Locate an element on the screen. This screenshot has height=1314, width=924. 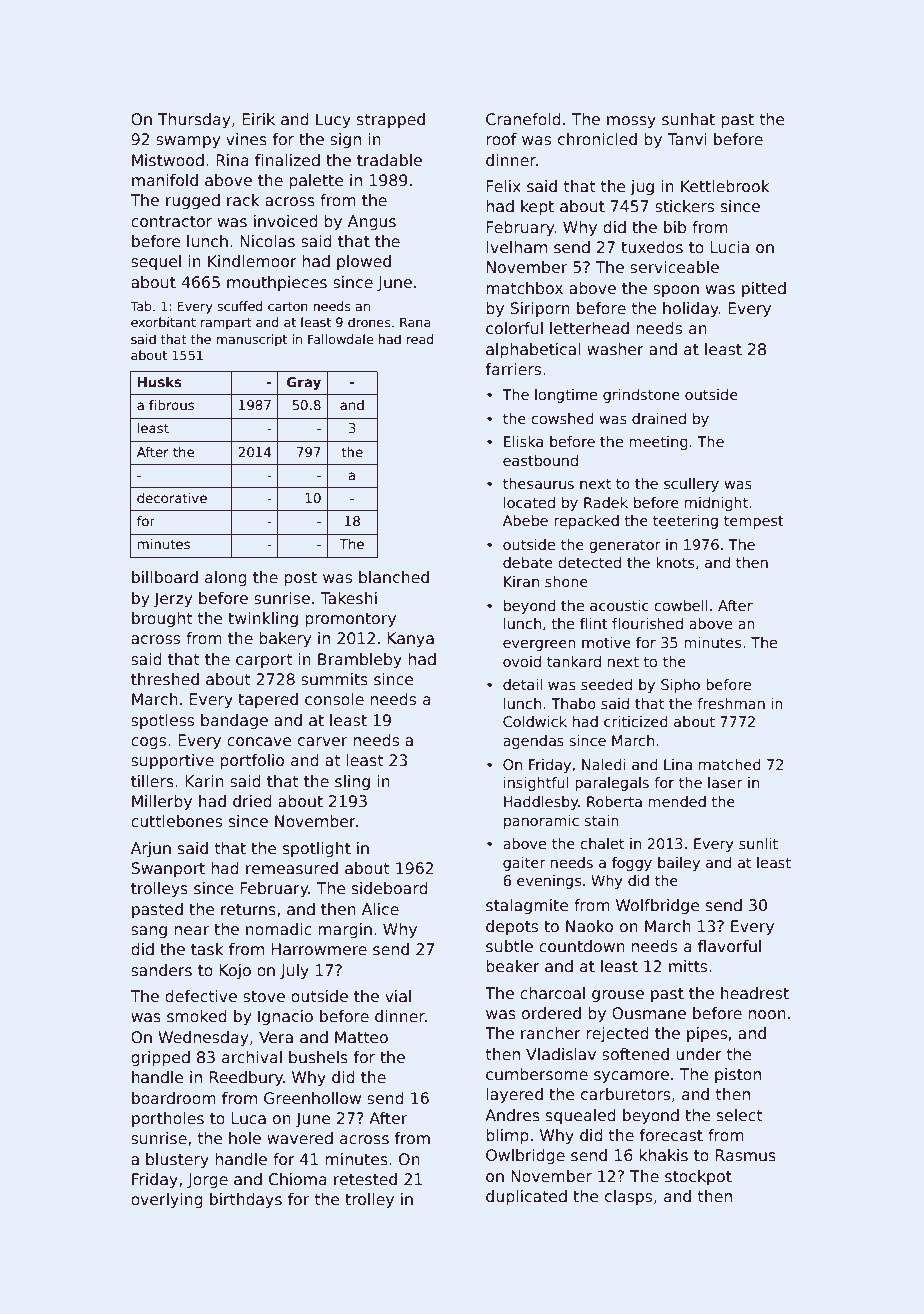
sunhat is located at coordinates (688, 119).
